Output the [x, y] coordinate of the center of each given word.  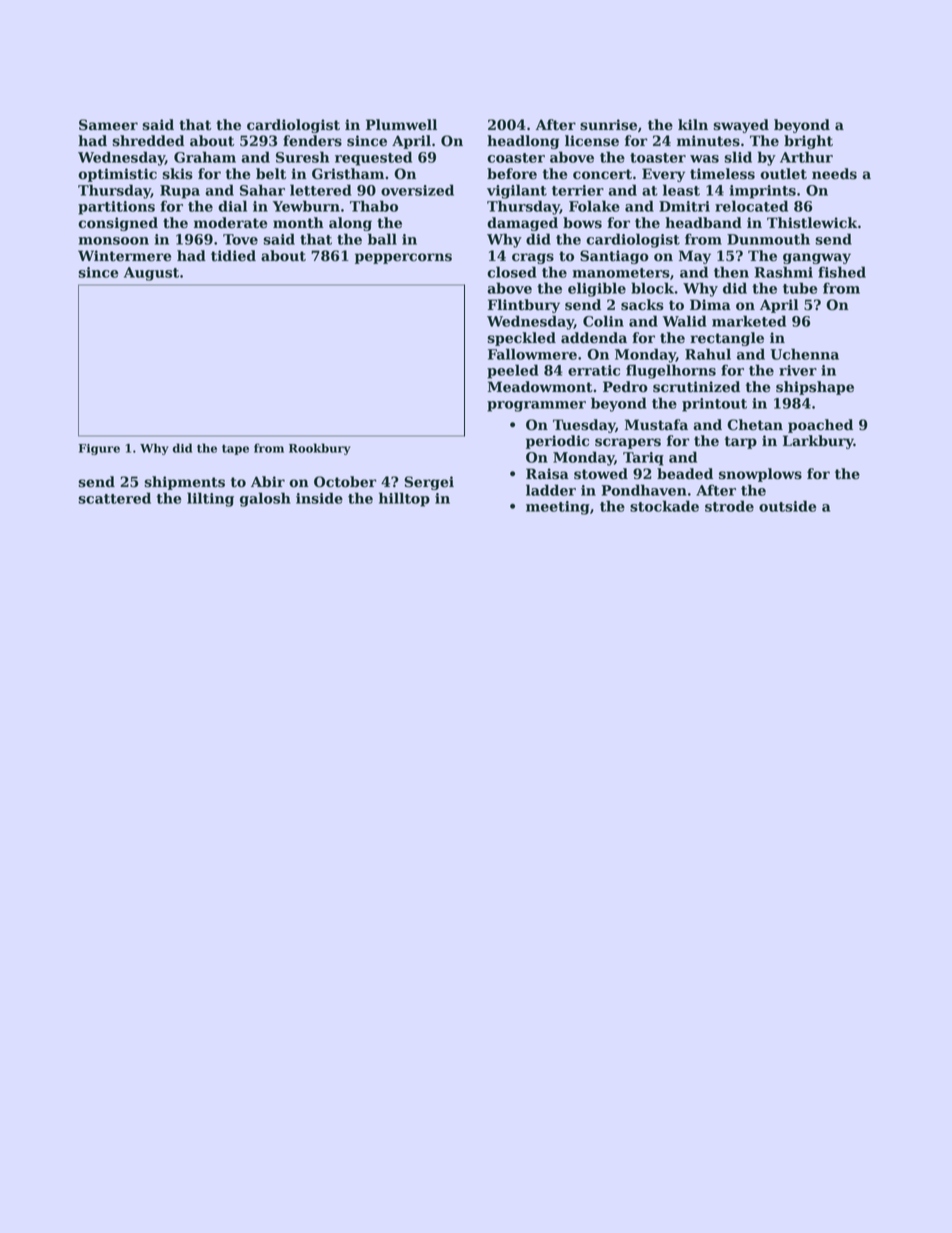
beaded [685, 474]
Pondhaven [644, 490]
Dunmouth [768, 239]
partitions [116, 208]
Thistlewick [812, 223]
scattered [114, 498]
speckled [521, 339]
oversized [417, 190]
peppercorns [403, 258]
